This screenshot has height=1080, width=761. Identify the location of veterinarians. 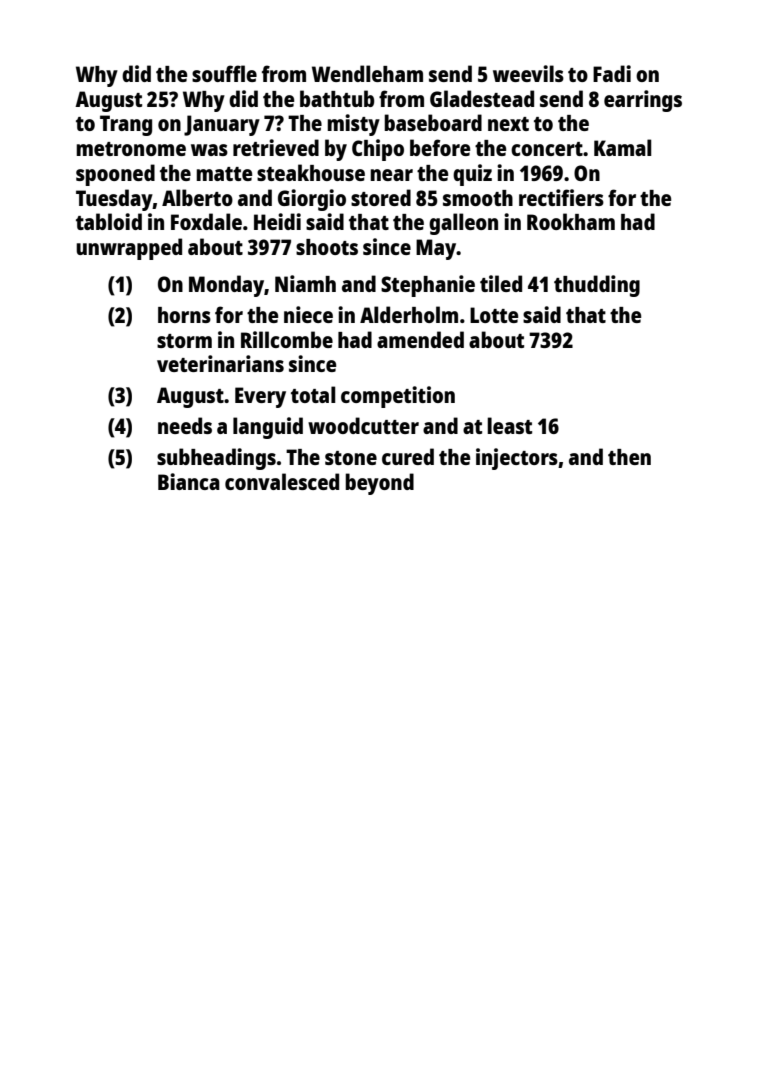
(220, 363).
